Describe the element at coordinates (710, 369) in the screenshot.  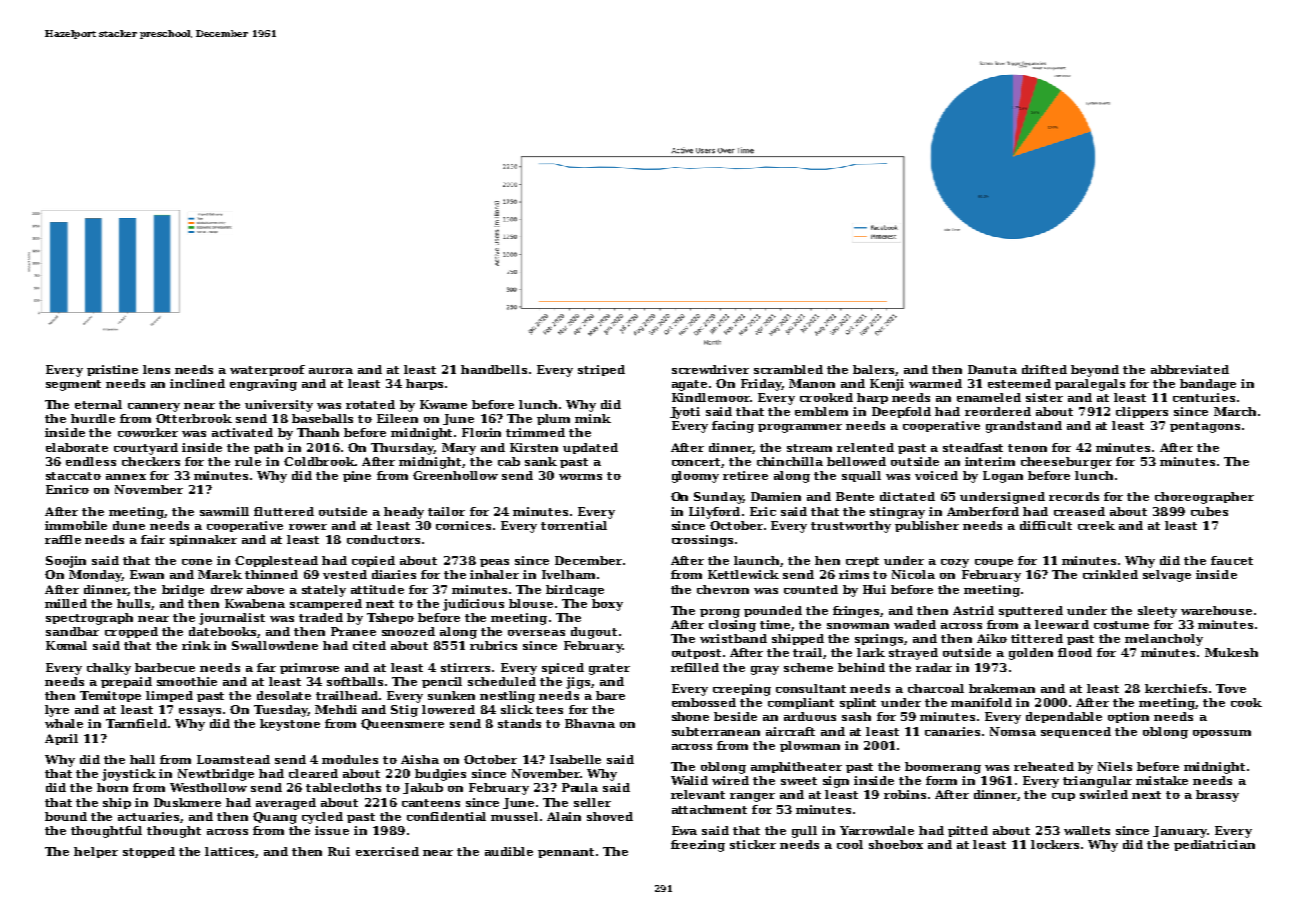
I see `screwdriver` at that location.
